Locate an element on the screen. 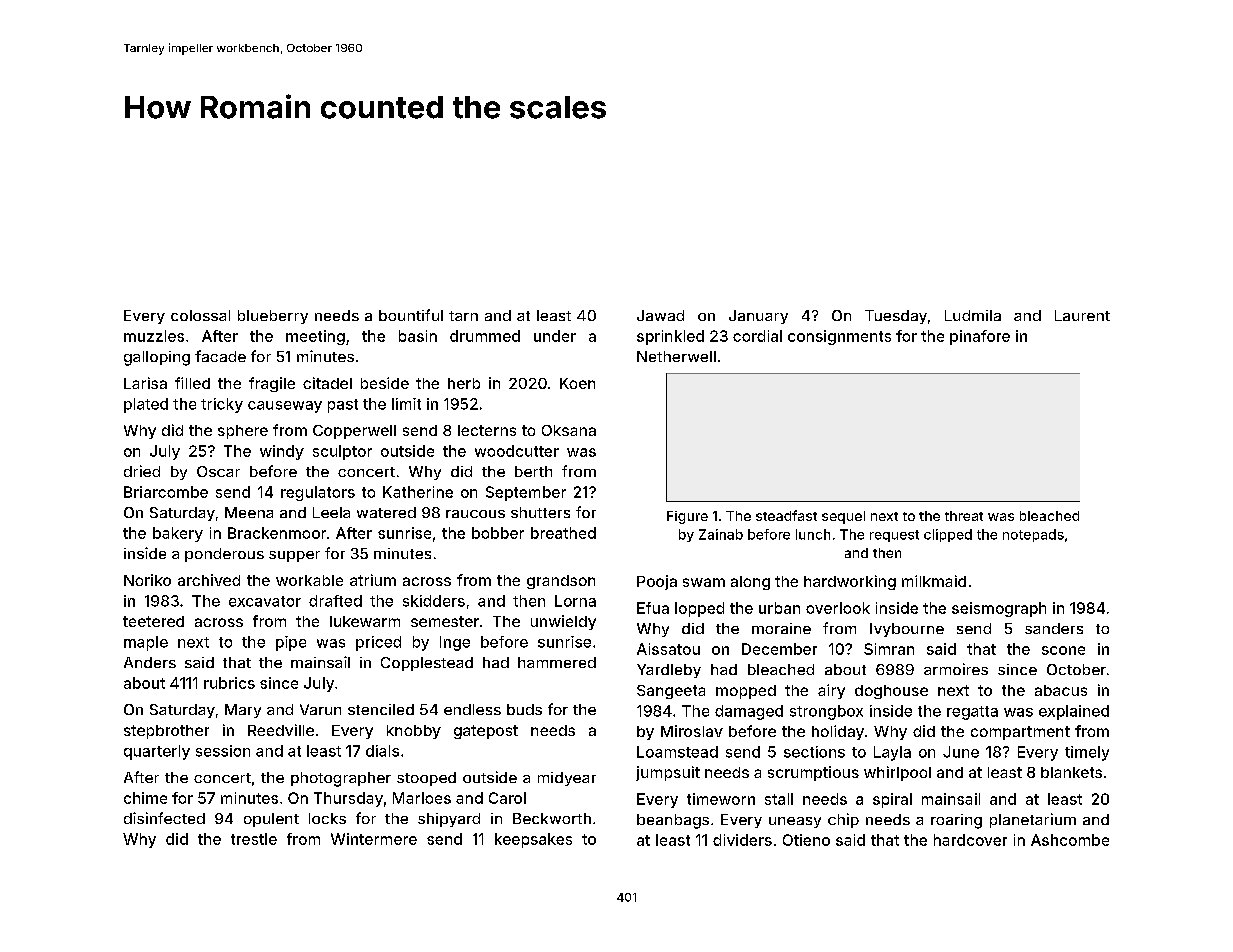 Image resolution: width=1233 pixels, height=952 pixels. armoires is located at coordinates (956, 669).
